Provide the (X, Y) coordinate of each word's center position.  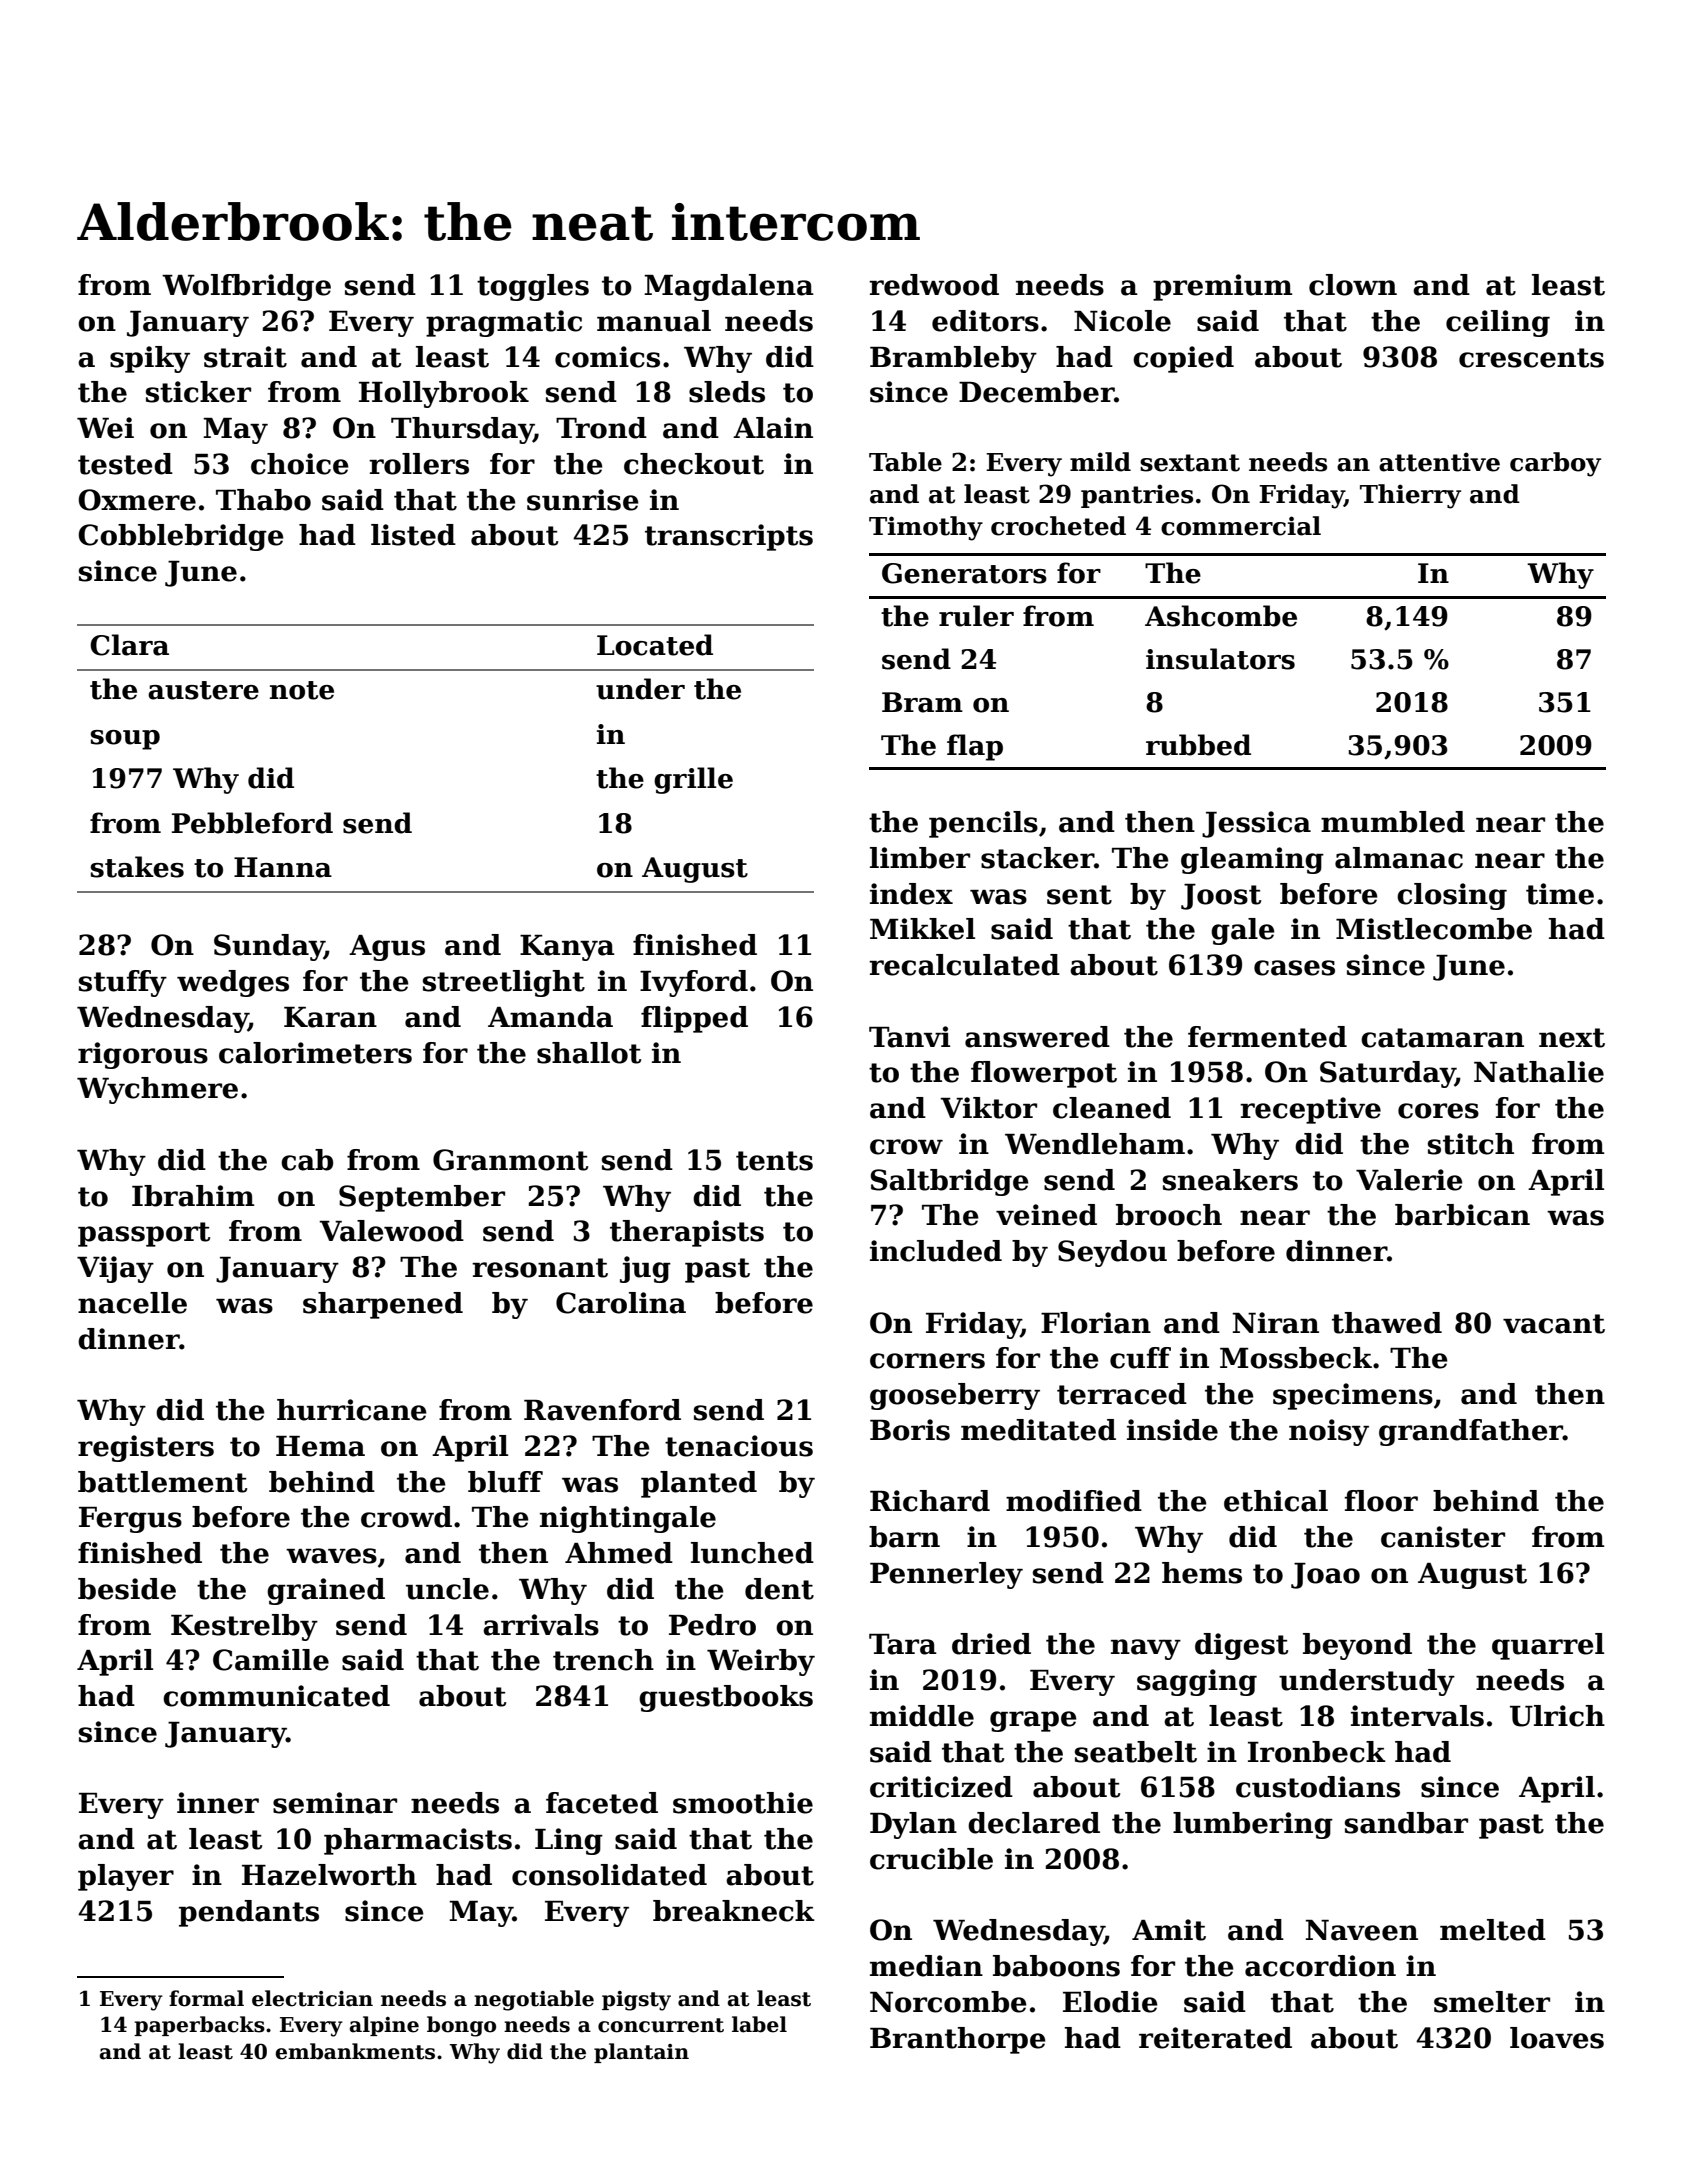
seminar (335, 1803)
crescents (1531, 358)
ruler (976, 616)
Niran (1276, 1323)
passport (144, 1234)
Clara (129, 645)
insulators (1220, 659)
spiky (150, 359)
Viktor (988, 1108)
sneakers (1230, 1180)
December (1036, 392)
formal (206, 1998)
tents (774, 1161)
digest (1241, 1646)
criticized (941, 1787)
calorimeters (315, 1053)
